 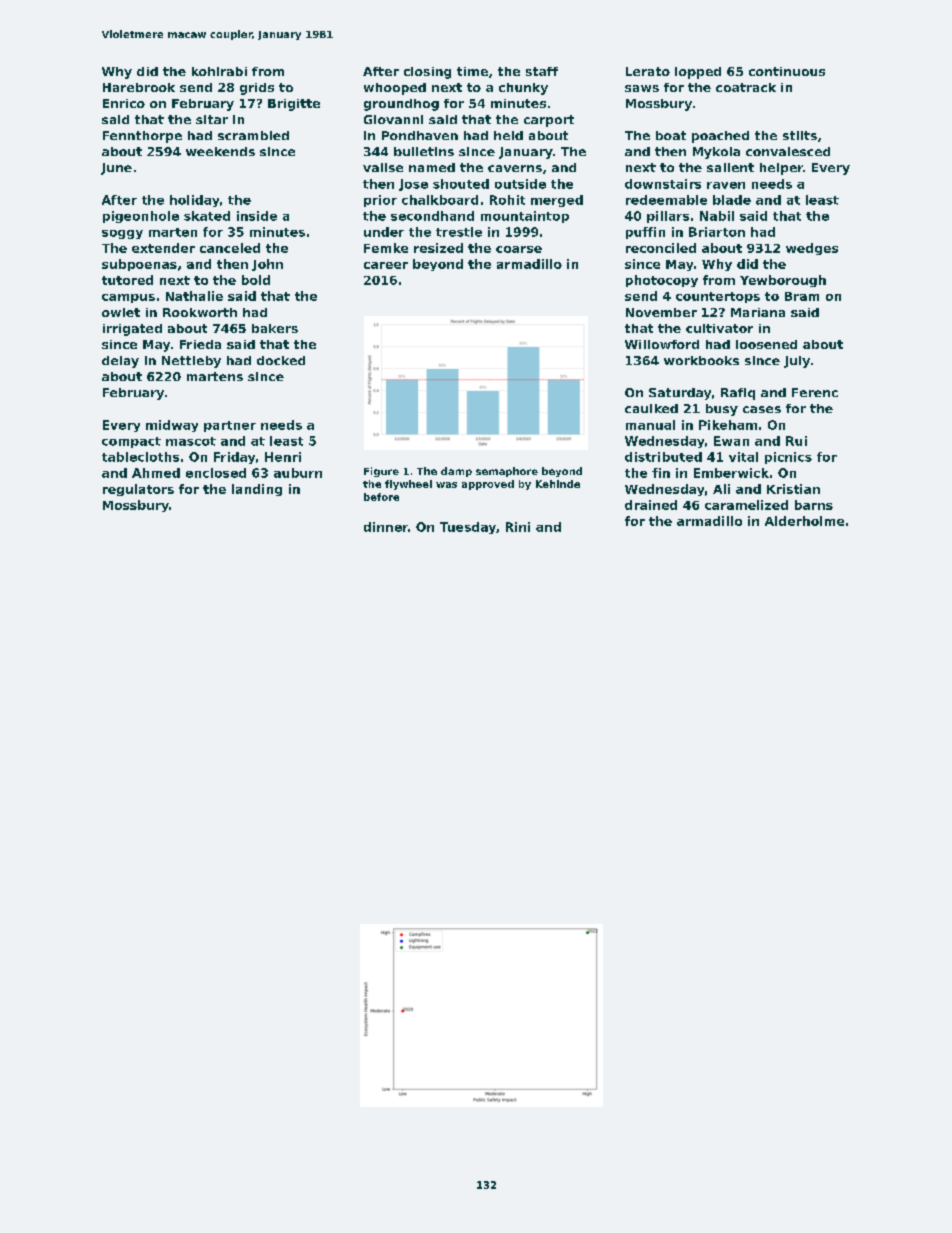 I want to click on pigeonhole, so click(x=141, y=217).
